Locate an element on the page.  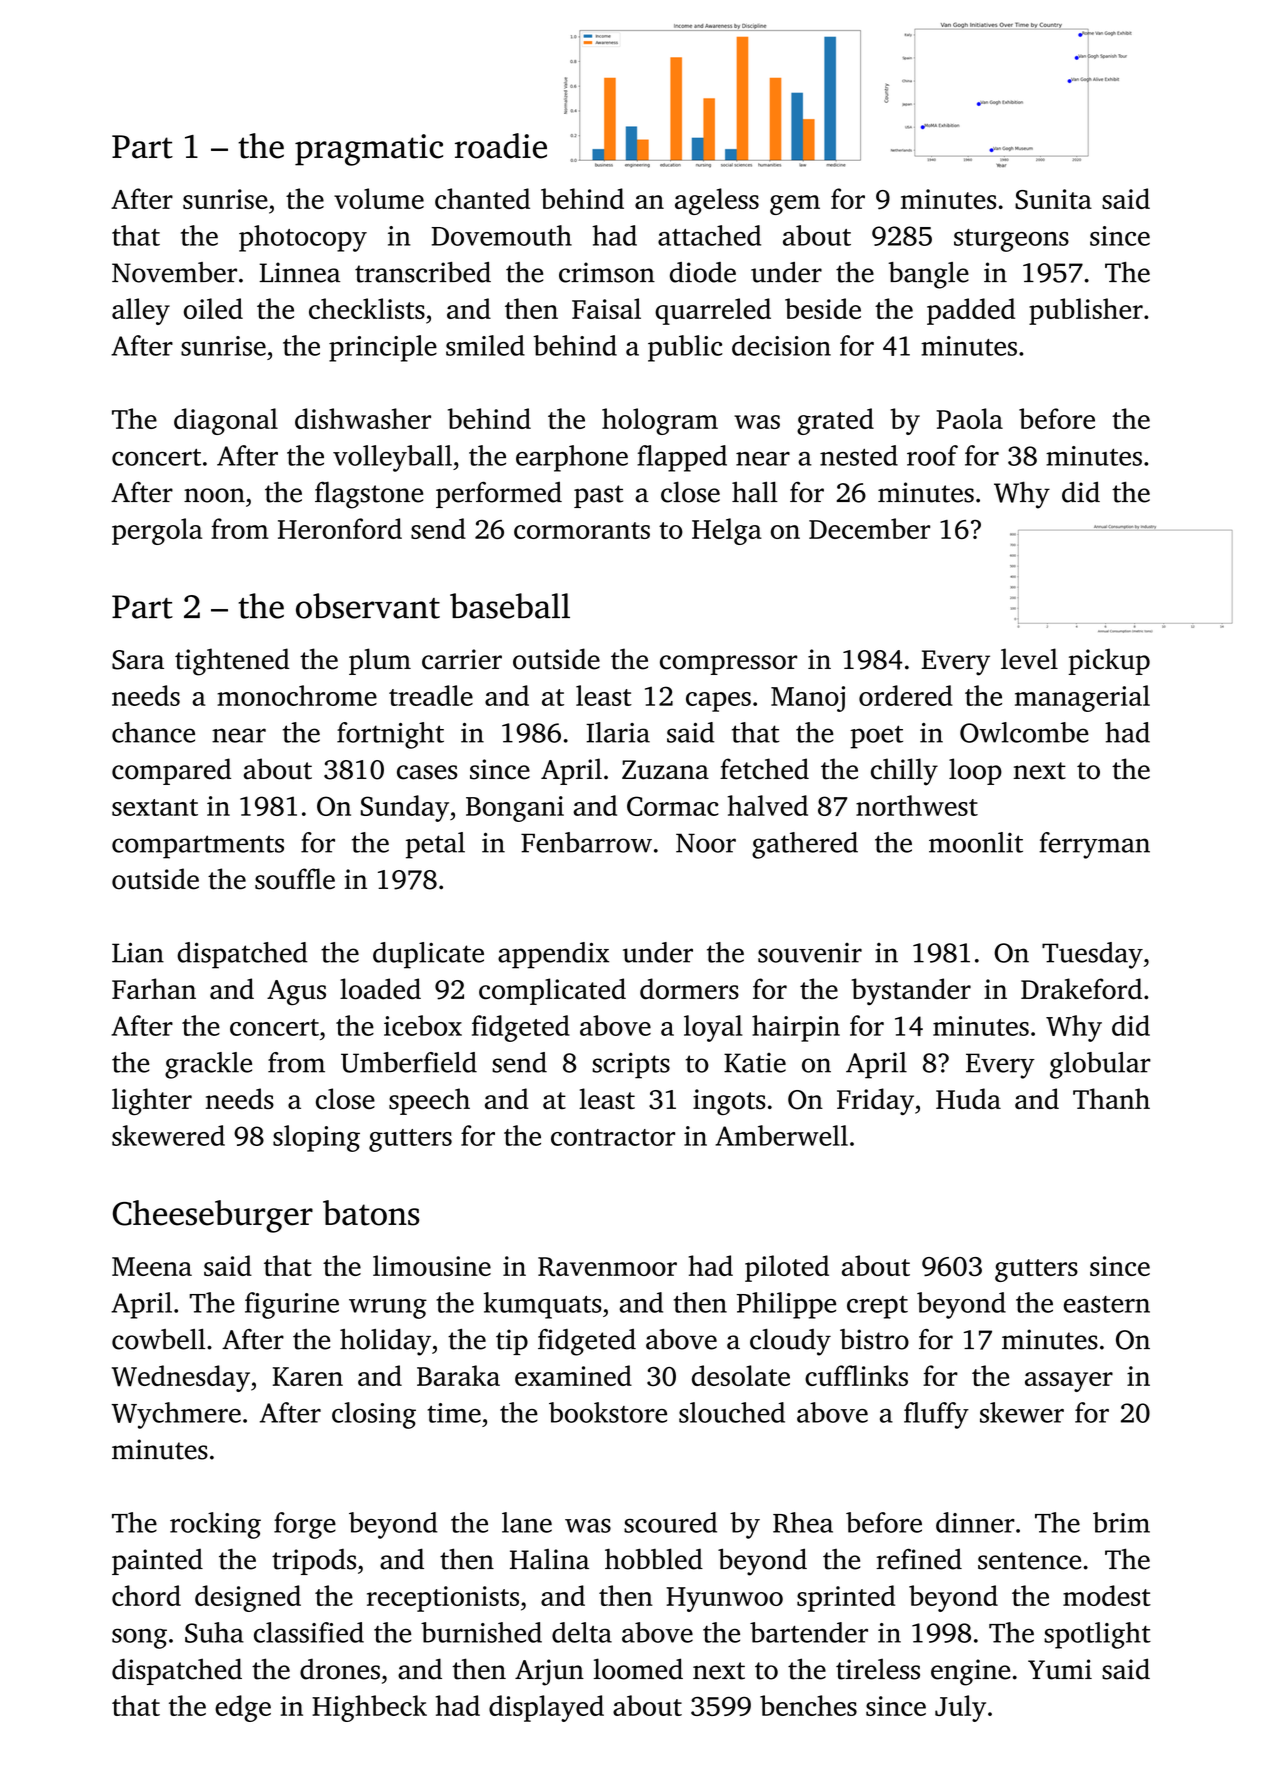
quarreled is located at coordinates (713, 311).
